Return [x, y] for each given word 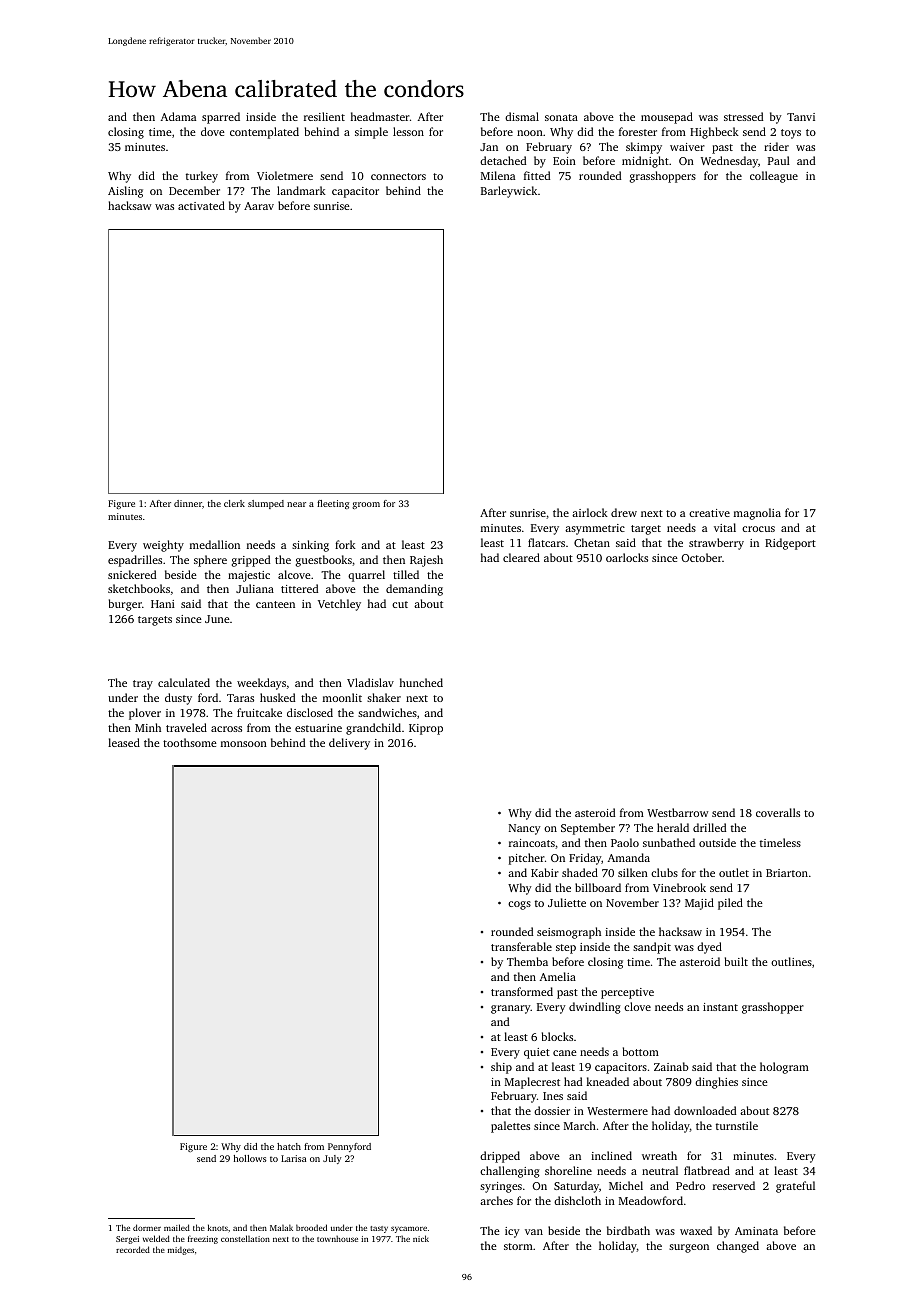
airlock [590, 512]
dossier [552, 1110]
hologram [784, 1068]
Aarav [259, 206]
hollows [250, 1158]
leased [124, 742]
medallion [215, 544]
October [701, 557]
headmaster [380, 116]
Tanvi [801, 117]
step [566, 949]
